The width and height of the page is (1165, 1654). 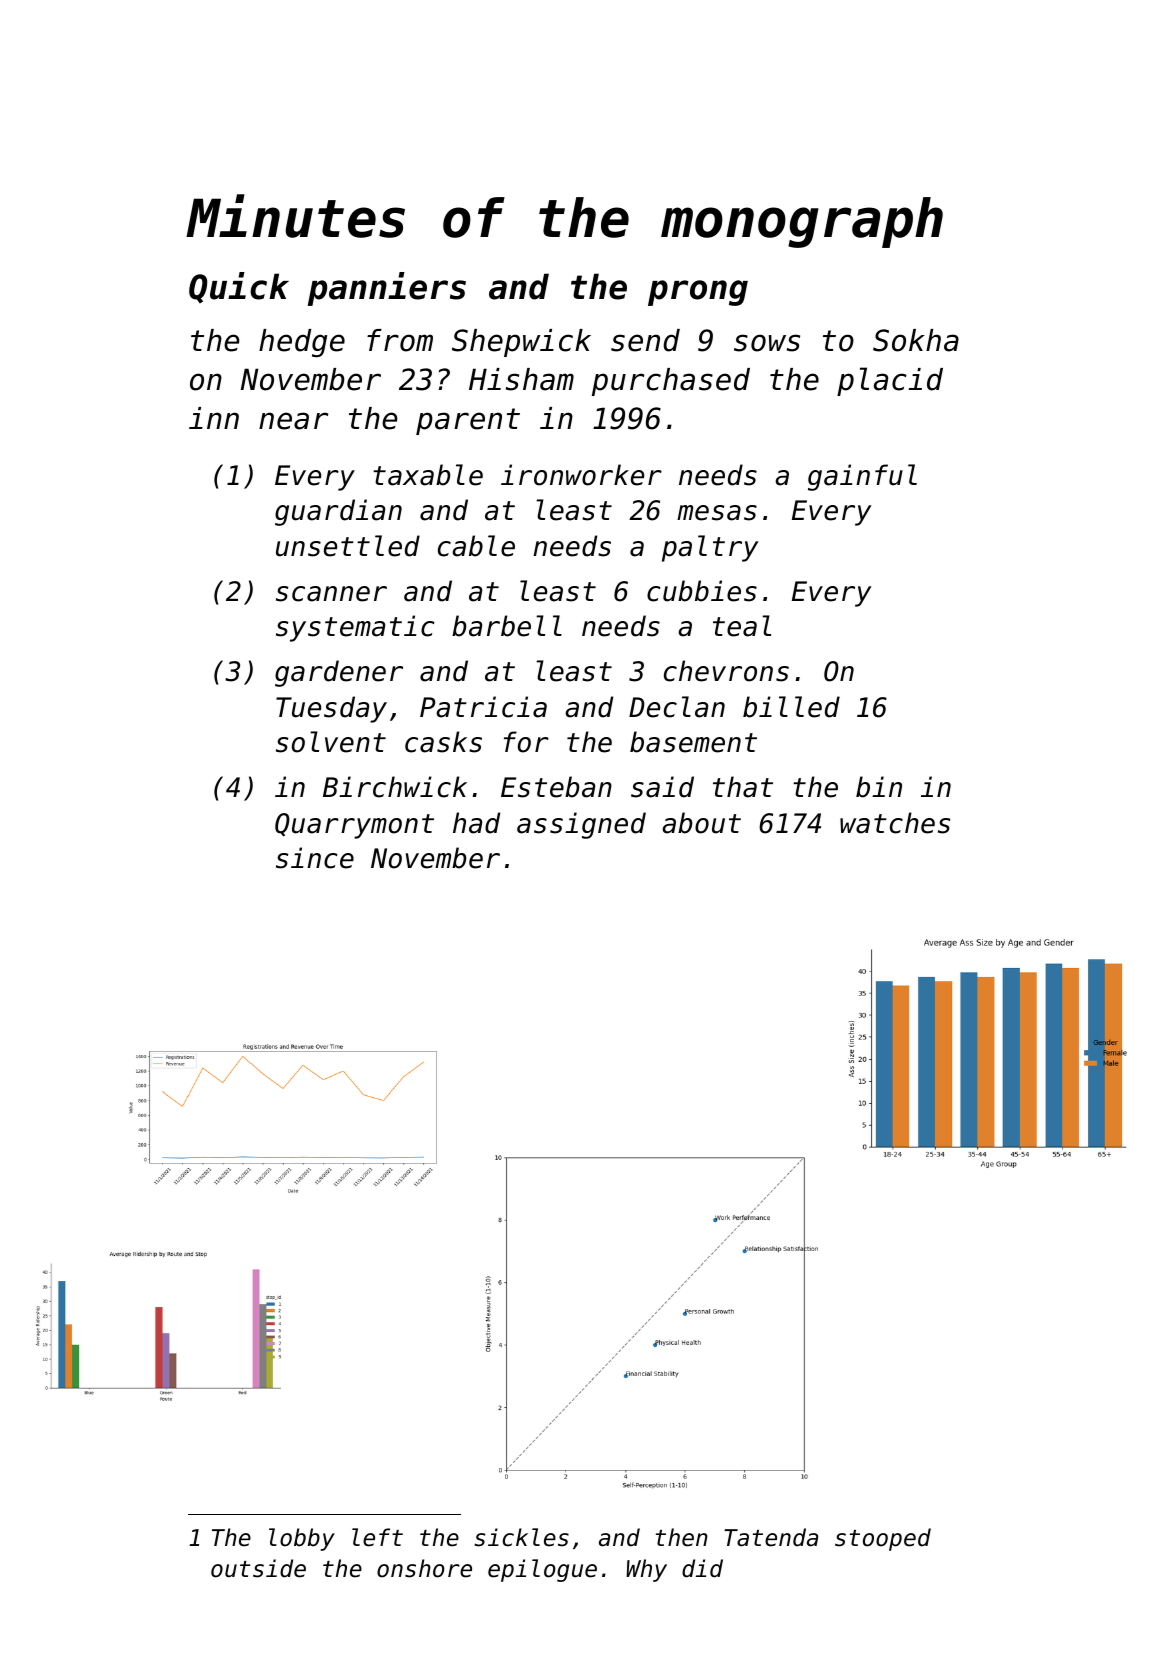 What do you see at coordinates (895, 823) in the page?
I see `watches` at bounding box center [895, 823].
